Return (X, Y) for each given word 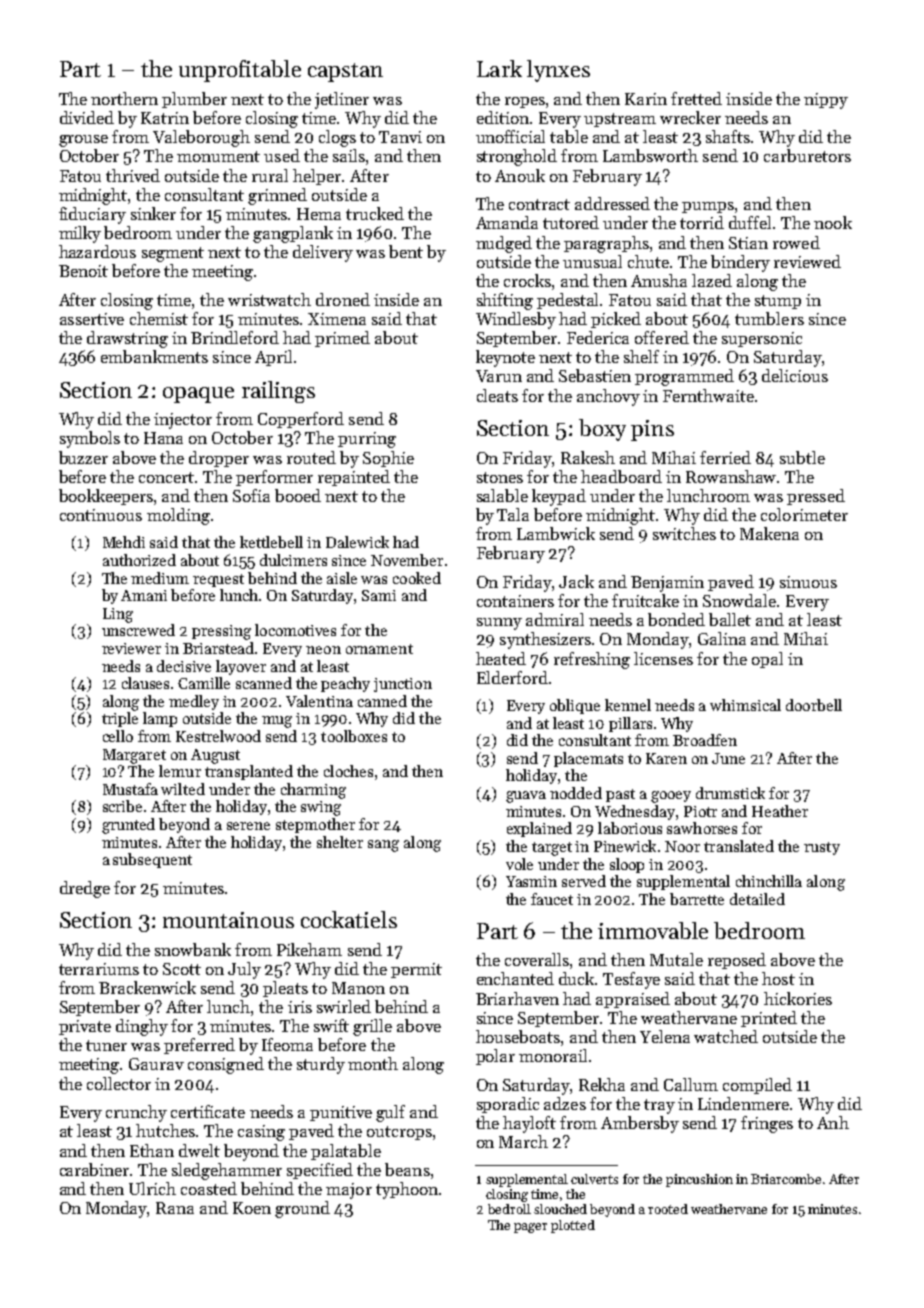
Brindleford (235, 337)
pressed (816, 497)
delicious (795, 375)
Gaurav (156, 1064)
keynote (505, 358)
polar (495, 1057)
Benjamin (667, 584)
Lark (499, 68)
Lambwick (556, 533)
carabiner (95, 1169)
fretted (696, 98)
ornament (379, 649)
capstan (345, 72)
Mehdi (124, 542)
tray (659, 1106)
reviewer (131, 648)
